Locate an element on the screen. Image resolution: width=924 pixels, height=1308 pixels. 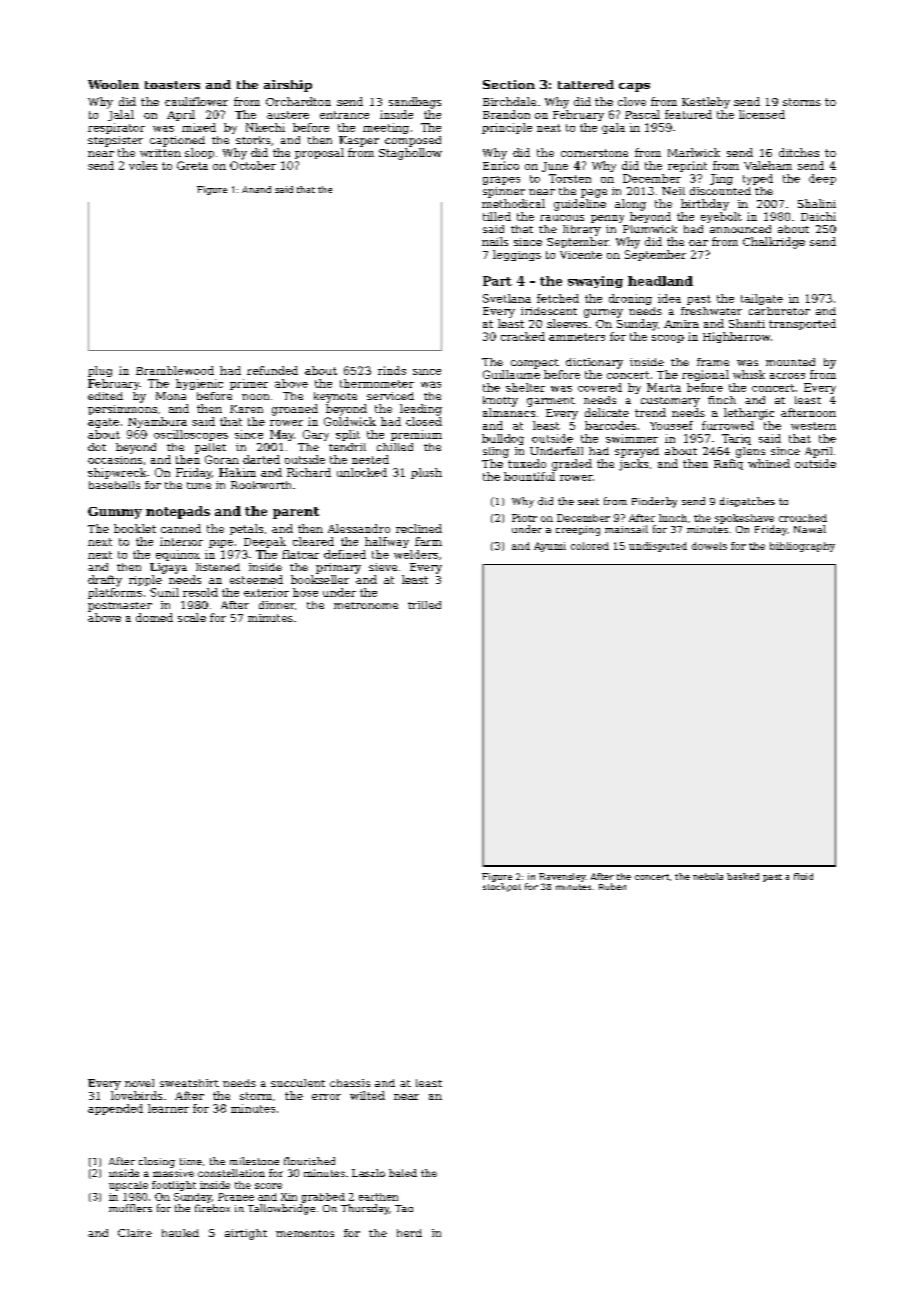
constellation is located at coordinates (231, 1173).
